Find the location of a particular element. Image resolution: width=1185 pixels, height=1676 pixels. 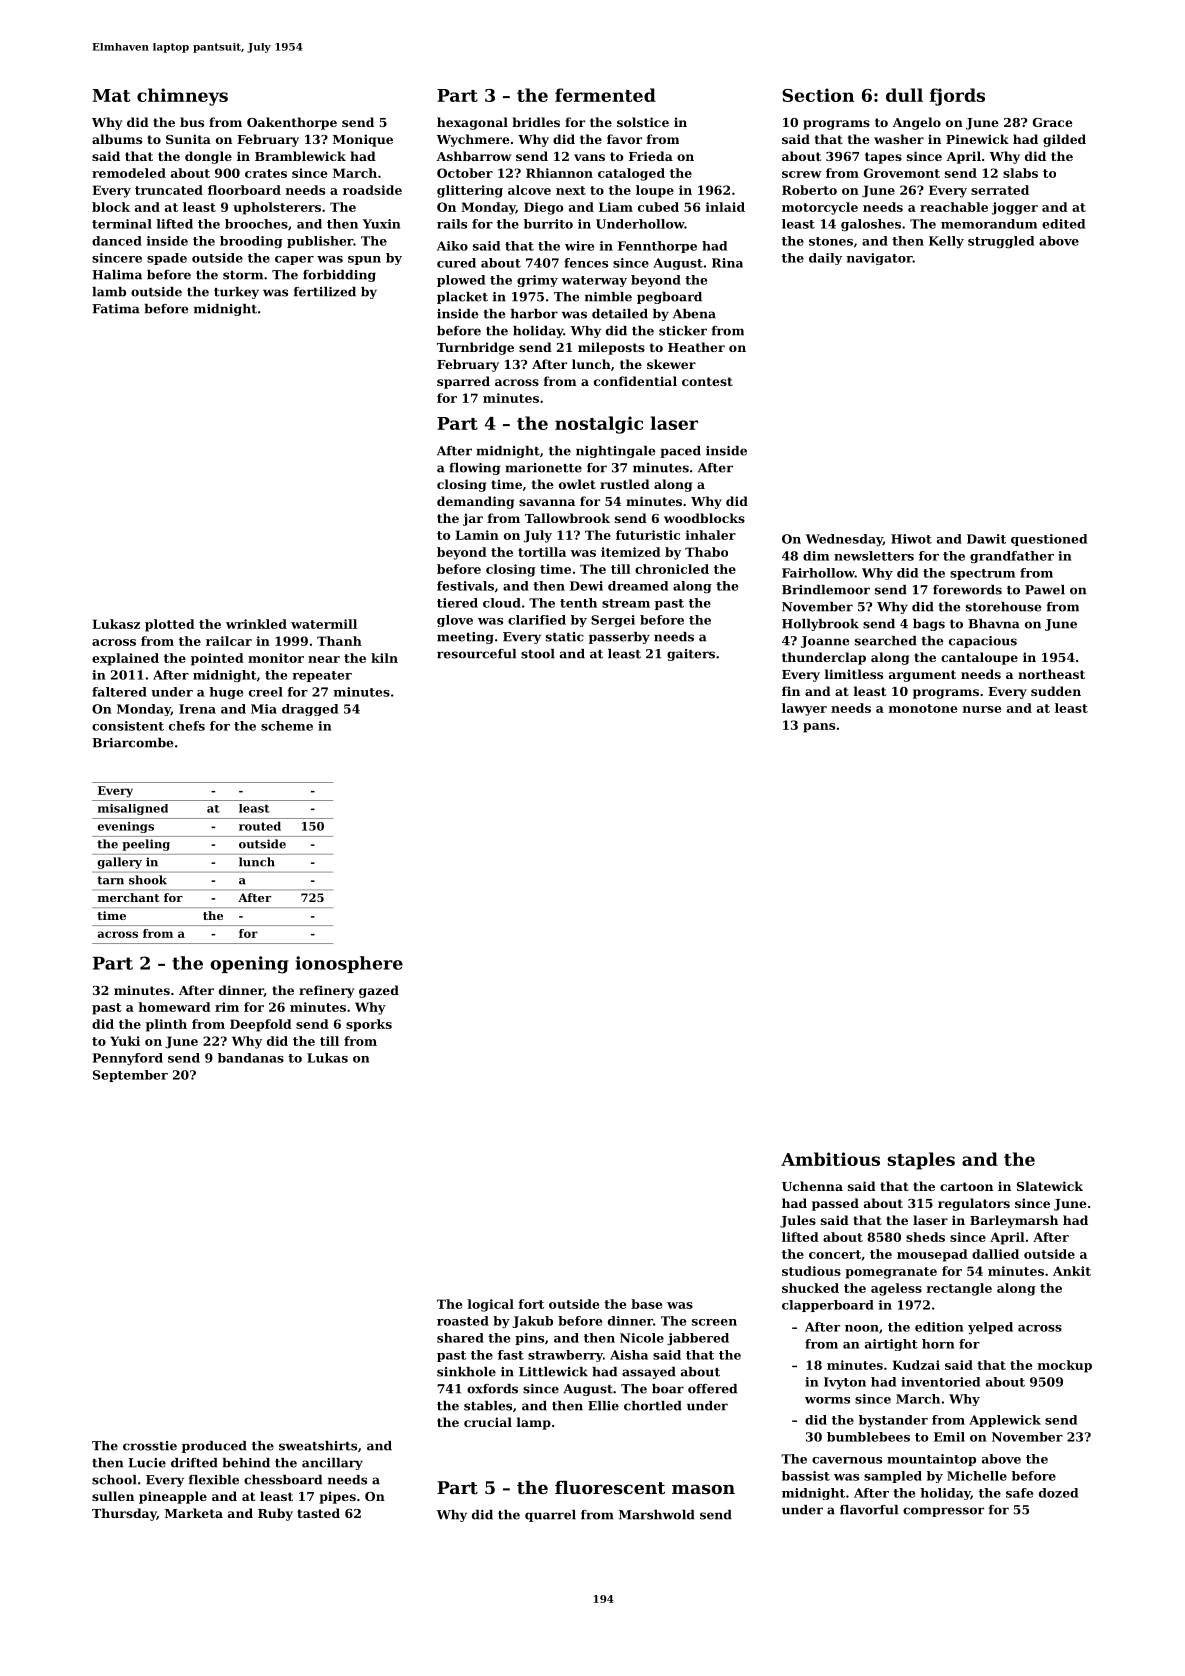

Section is located at coordinates (818, 95).
